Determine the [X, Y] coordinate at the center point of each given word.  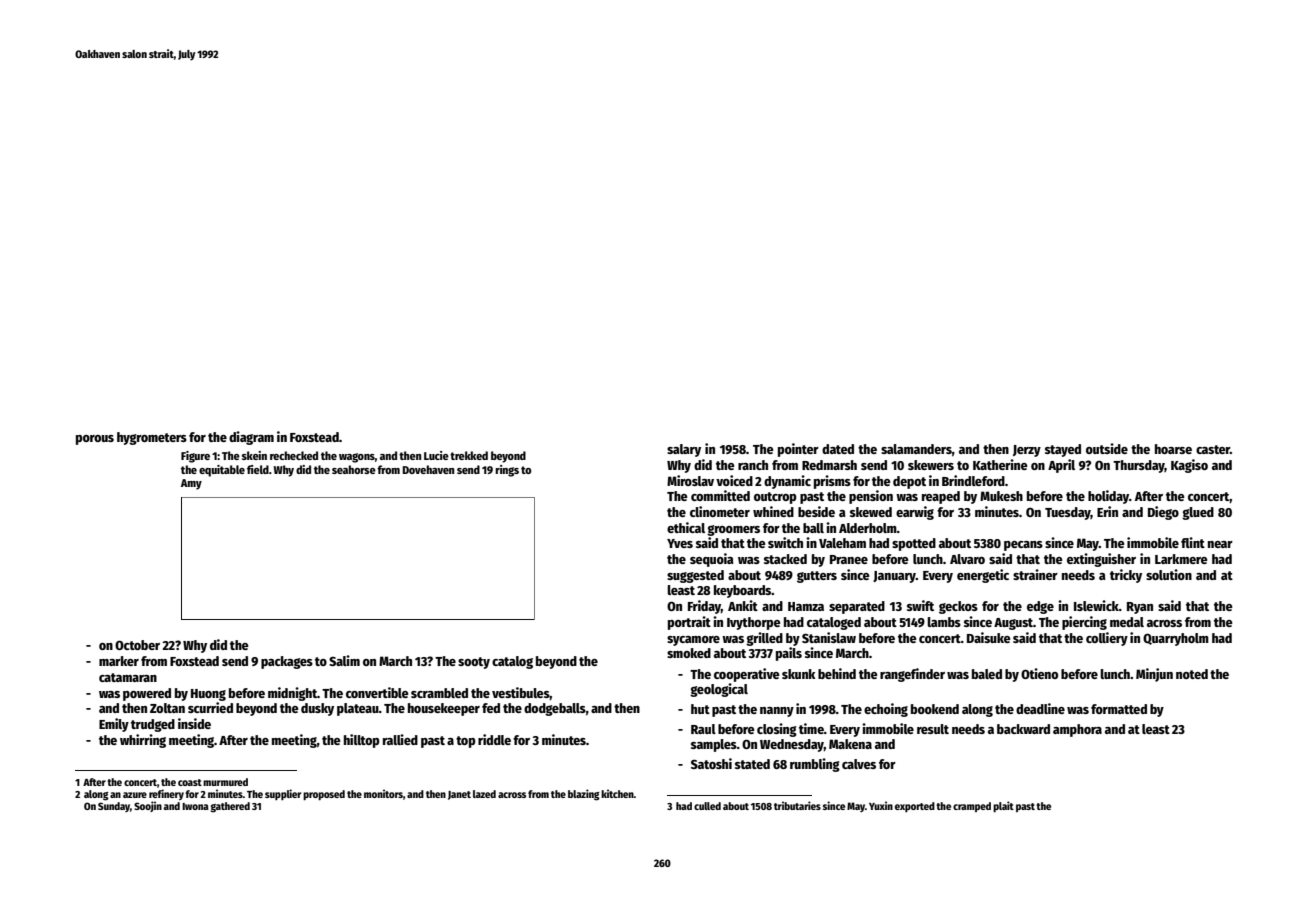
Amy [191, 484]
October [137, 645]
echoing [886, 710]
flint [1193, 542]
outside [1107, 448]
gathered [230, 807]
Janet [459, 795]
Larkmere [1181, 559]
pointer [798, 450]
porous [95, 440]
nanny [777, 712]
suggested [695, 576]
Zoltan [167, 708]
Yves [680, 543]
